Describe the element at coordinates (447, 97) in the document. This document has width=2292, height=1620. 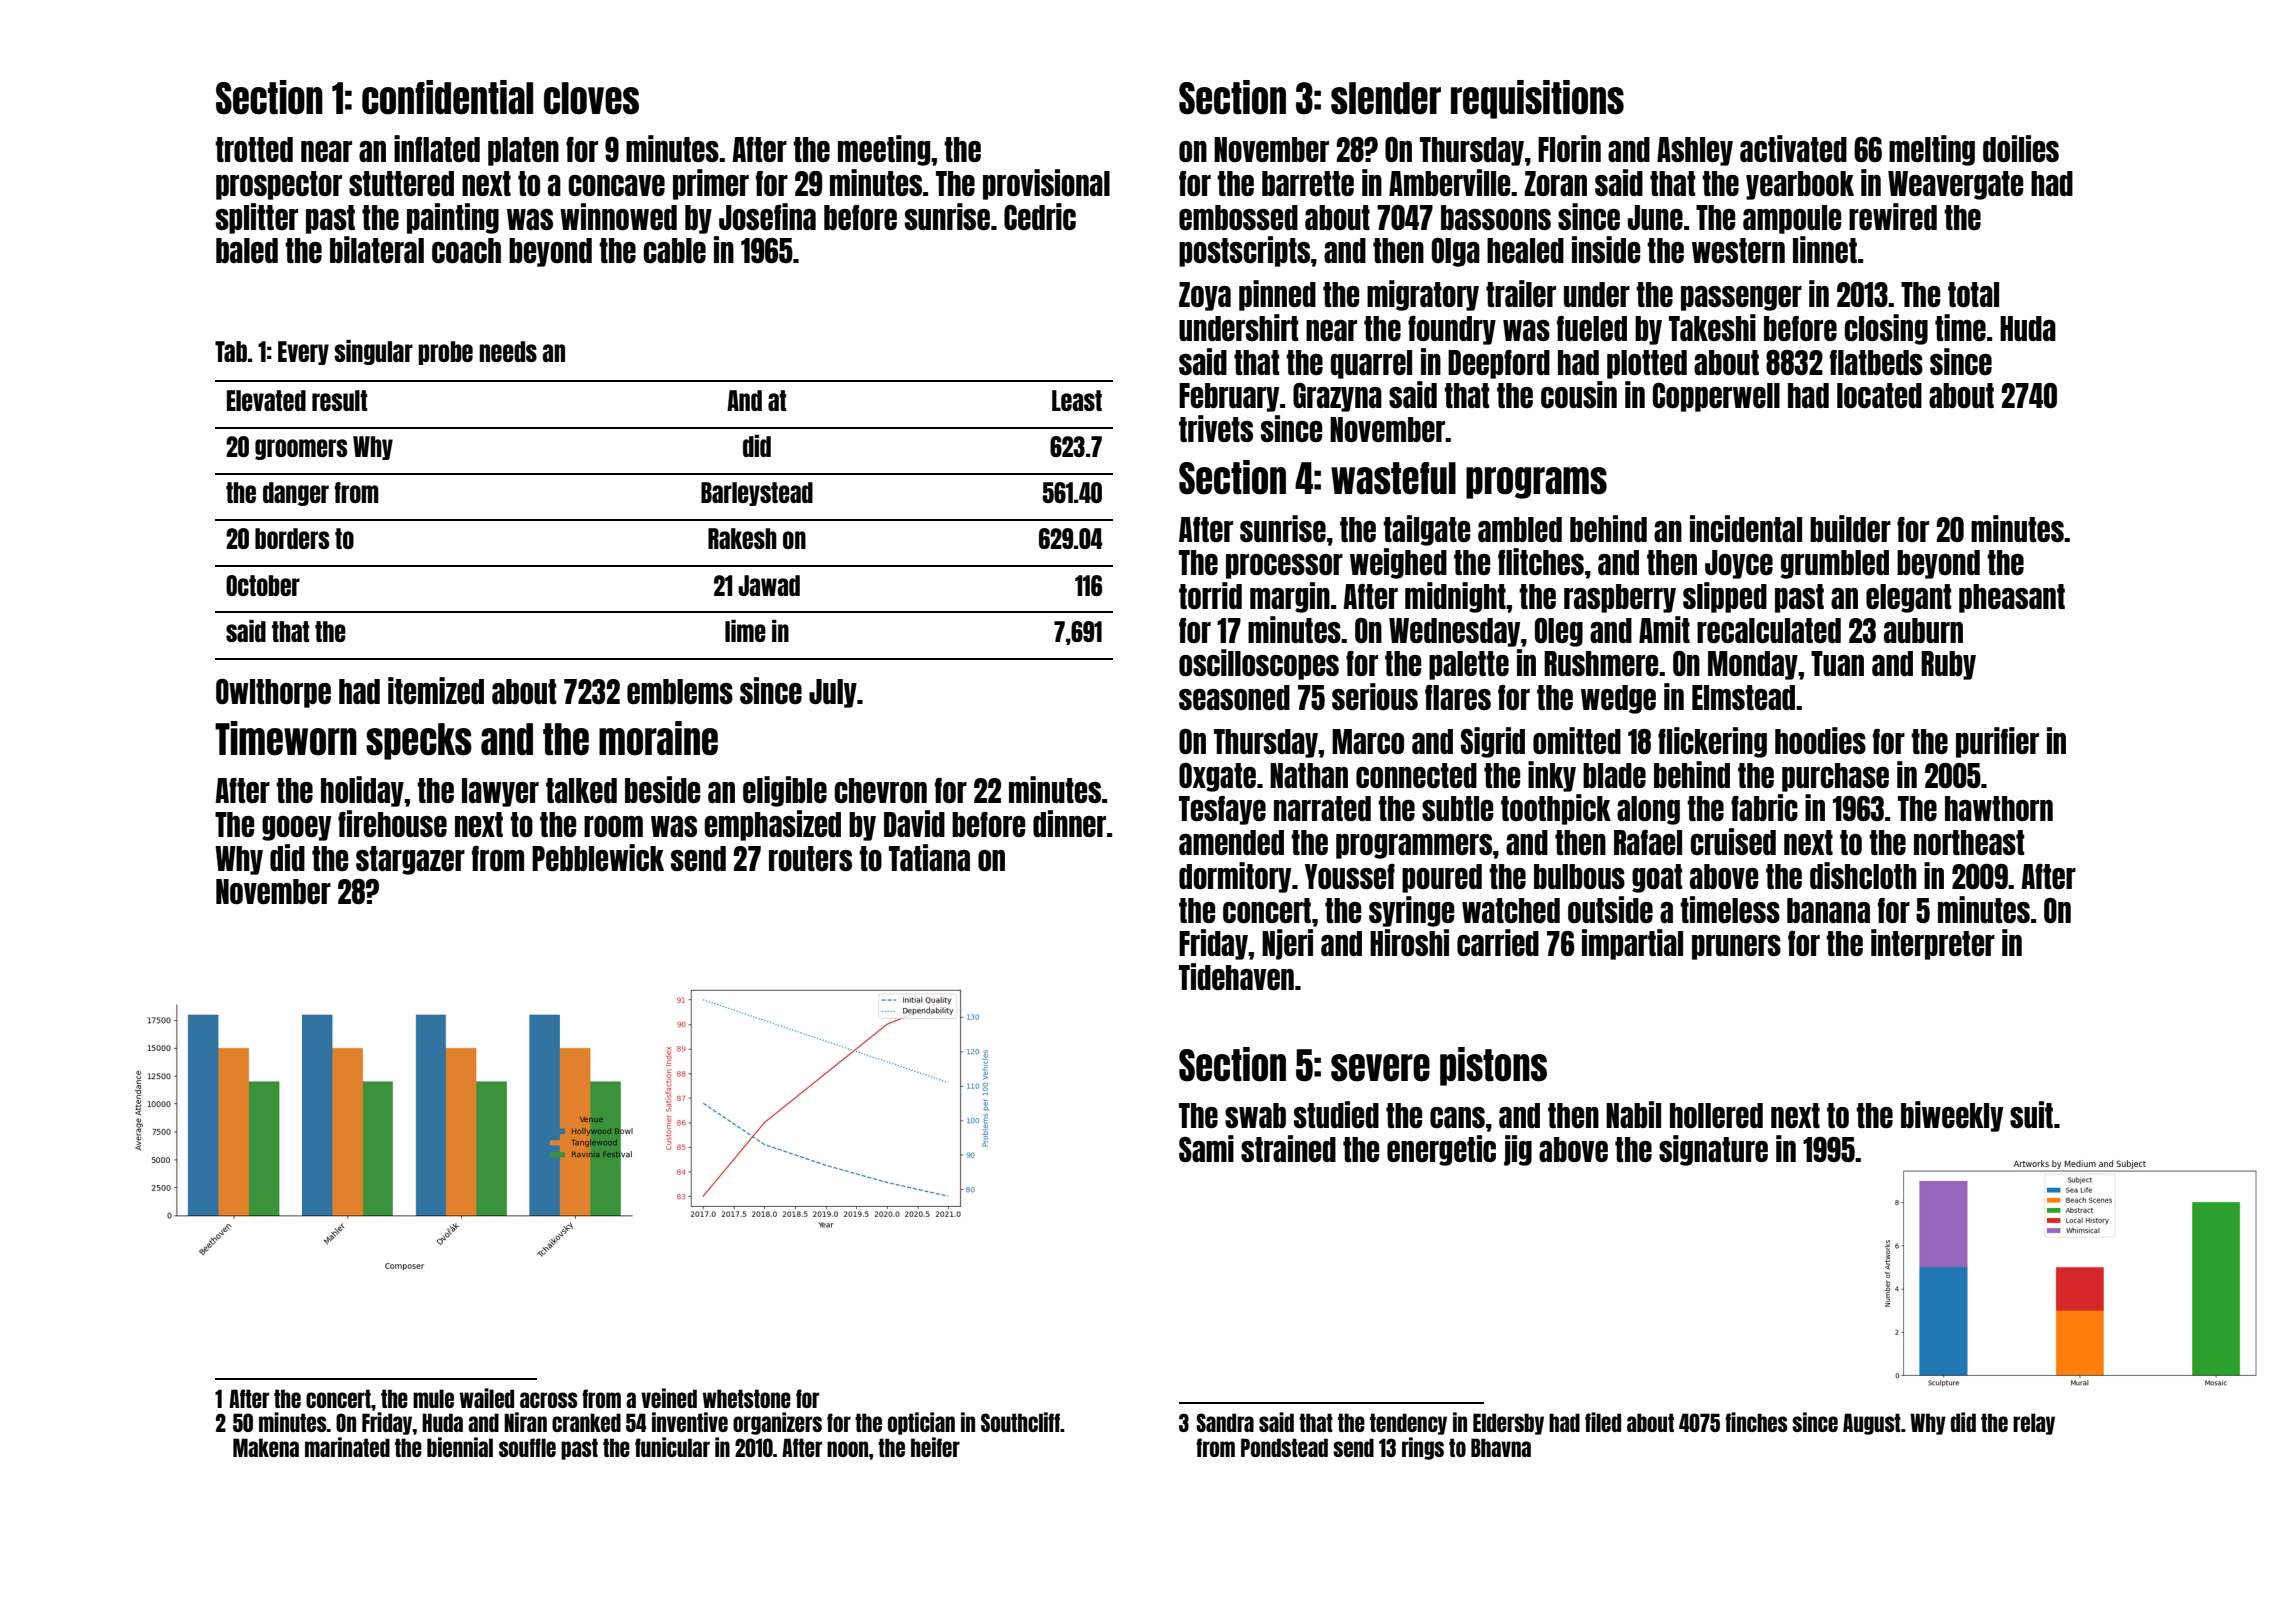
I see `confidential` at that location.
